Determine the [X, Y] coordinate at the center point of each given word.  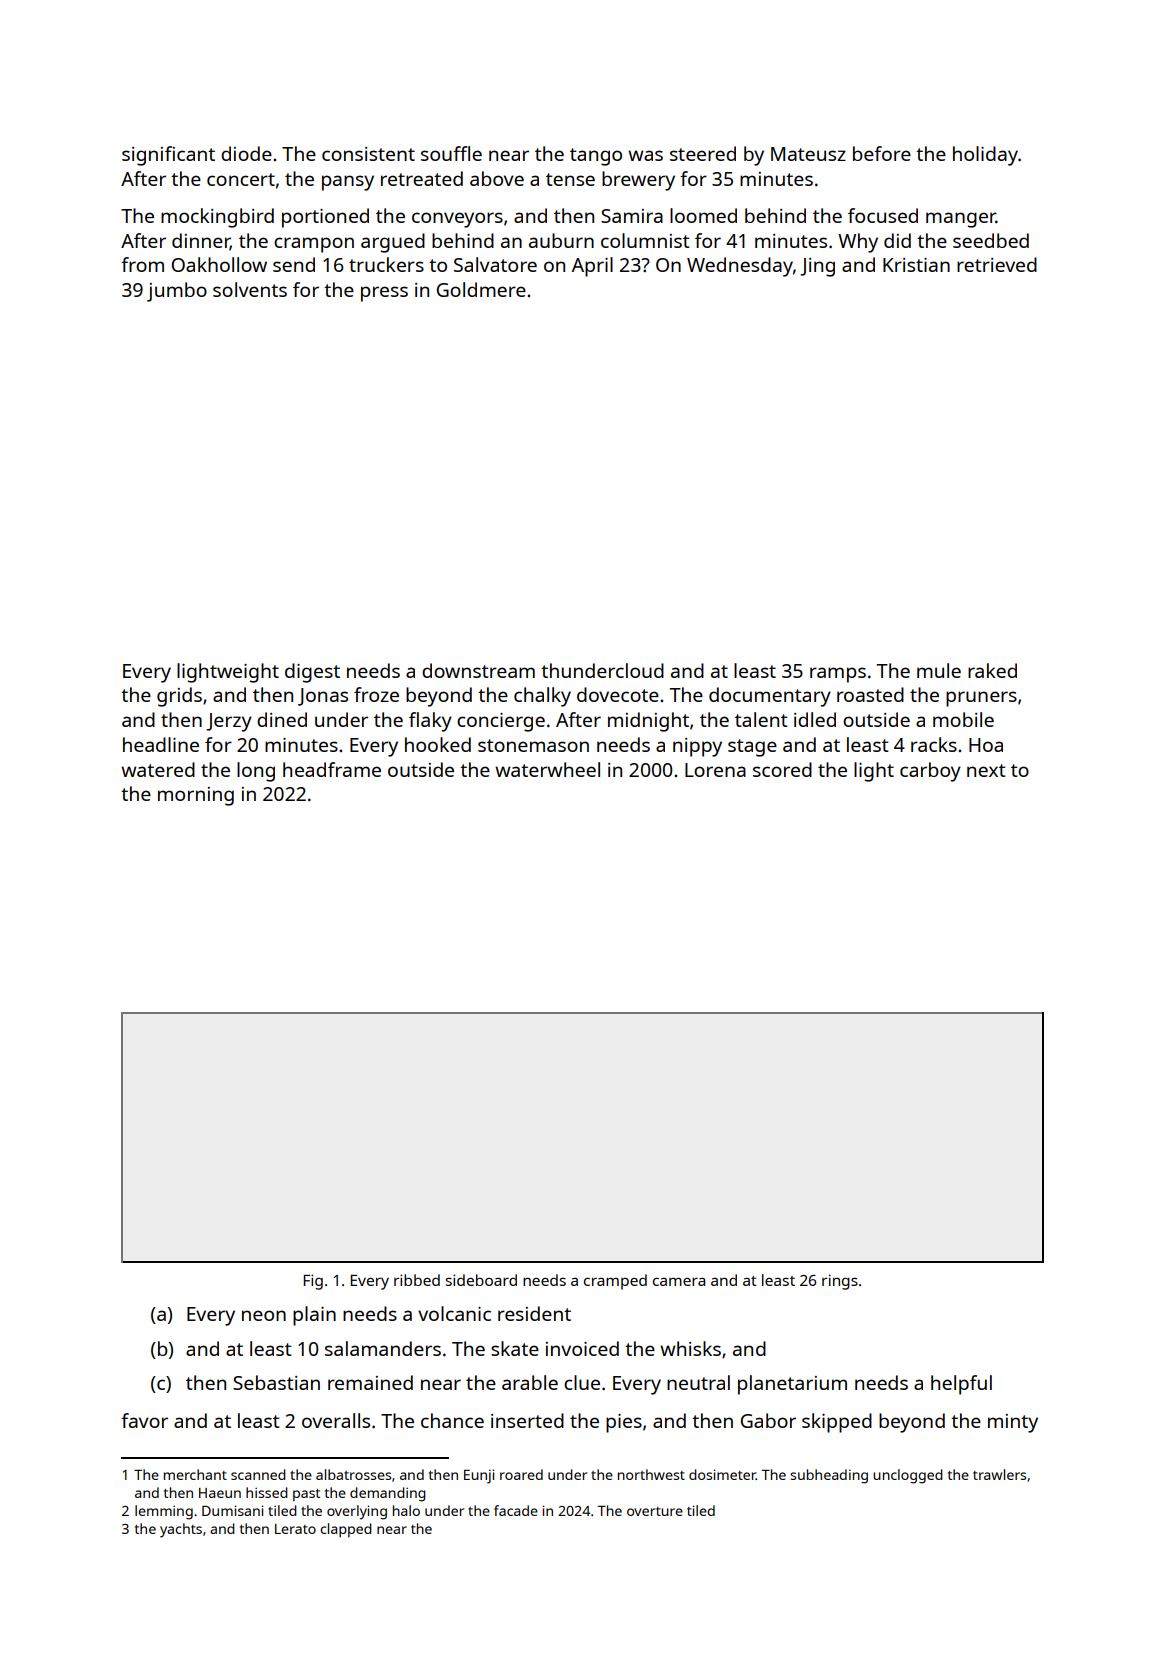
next [986, 770]
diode [246, 153]
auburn [561, 240]
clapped [346, 1530]
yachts [181, 1530]
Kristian [916, 265]
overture [655, 1511]
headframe [332, 769]
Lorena [715, 770]
